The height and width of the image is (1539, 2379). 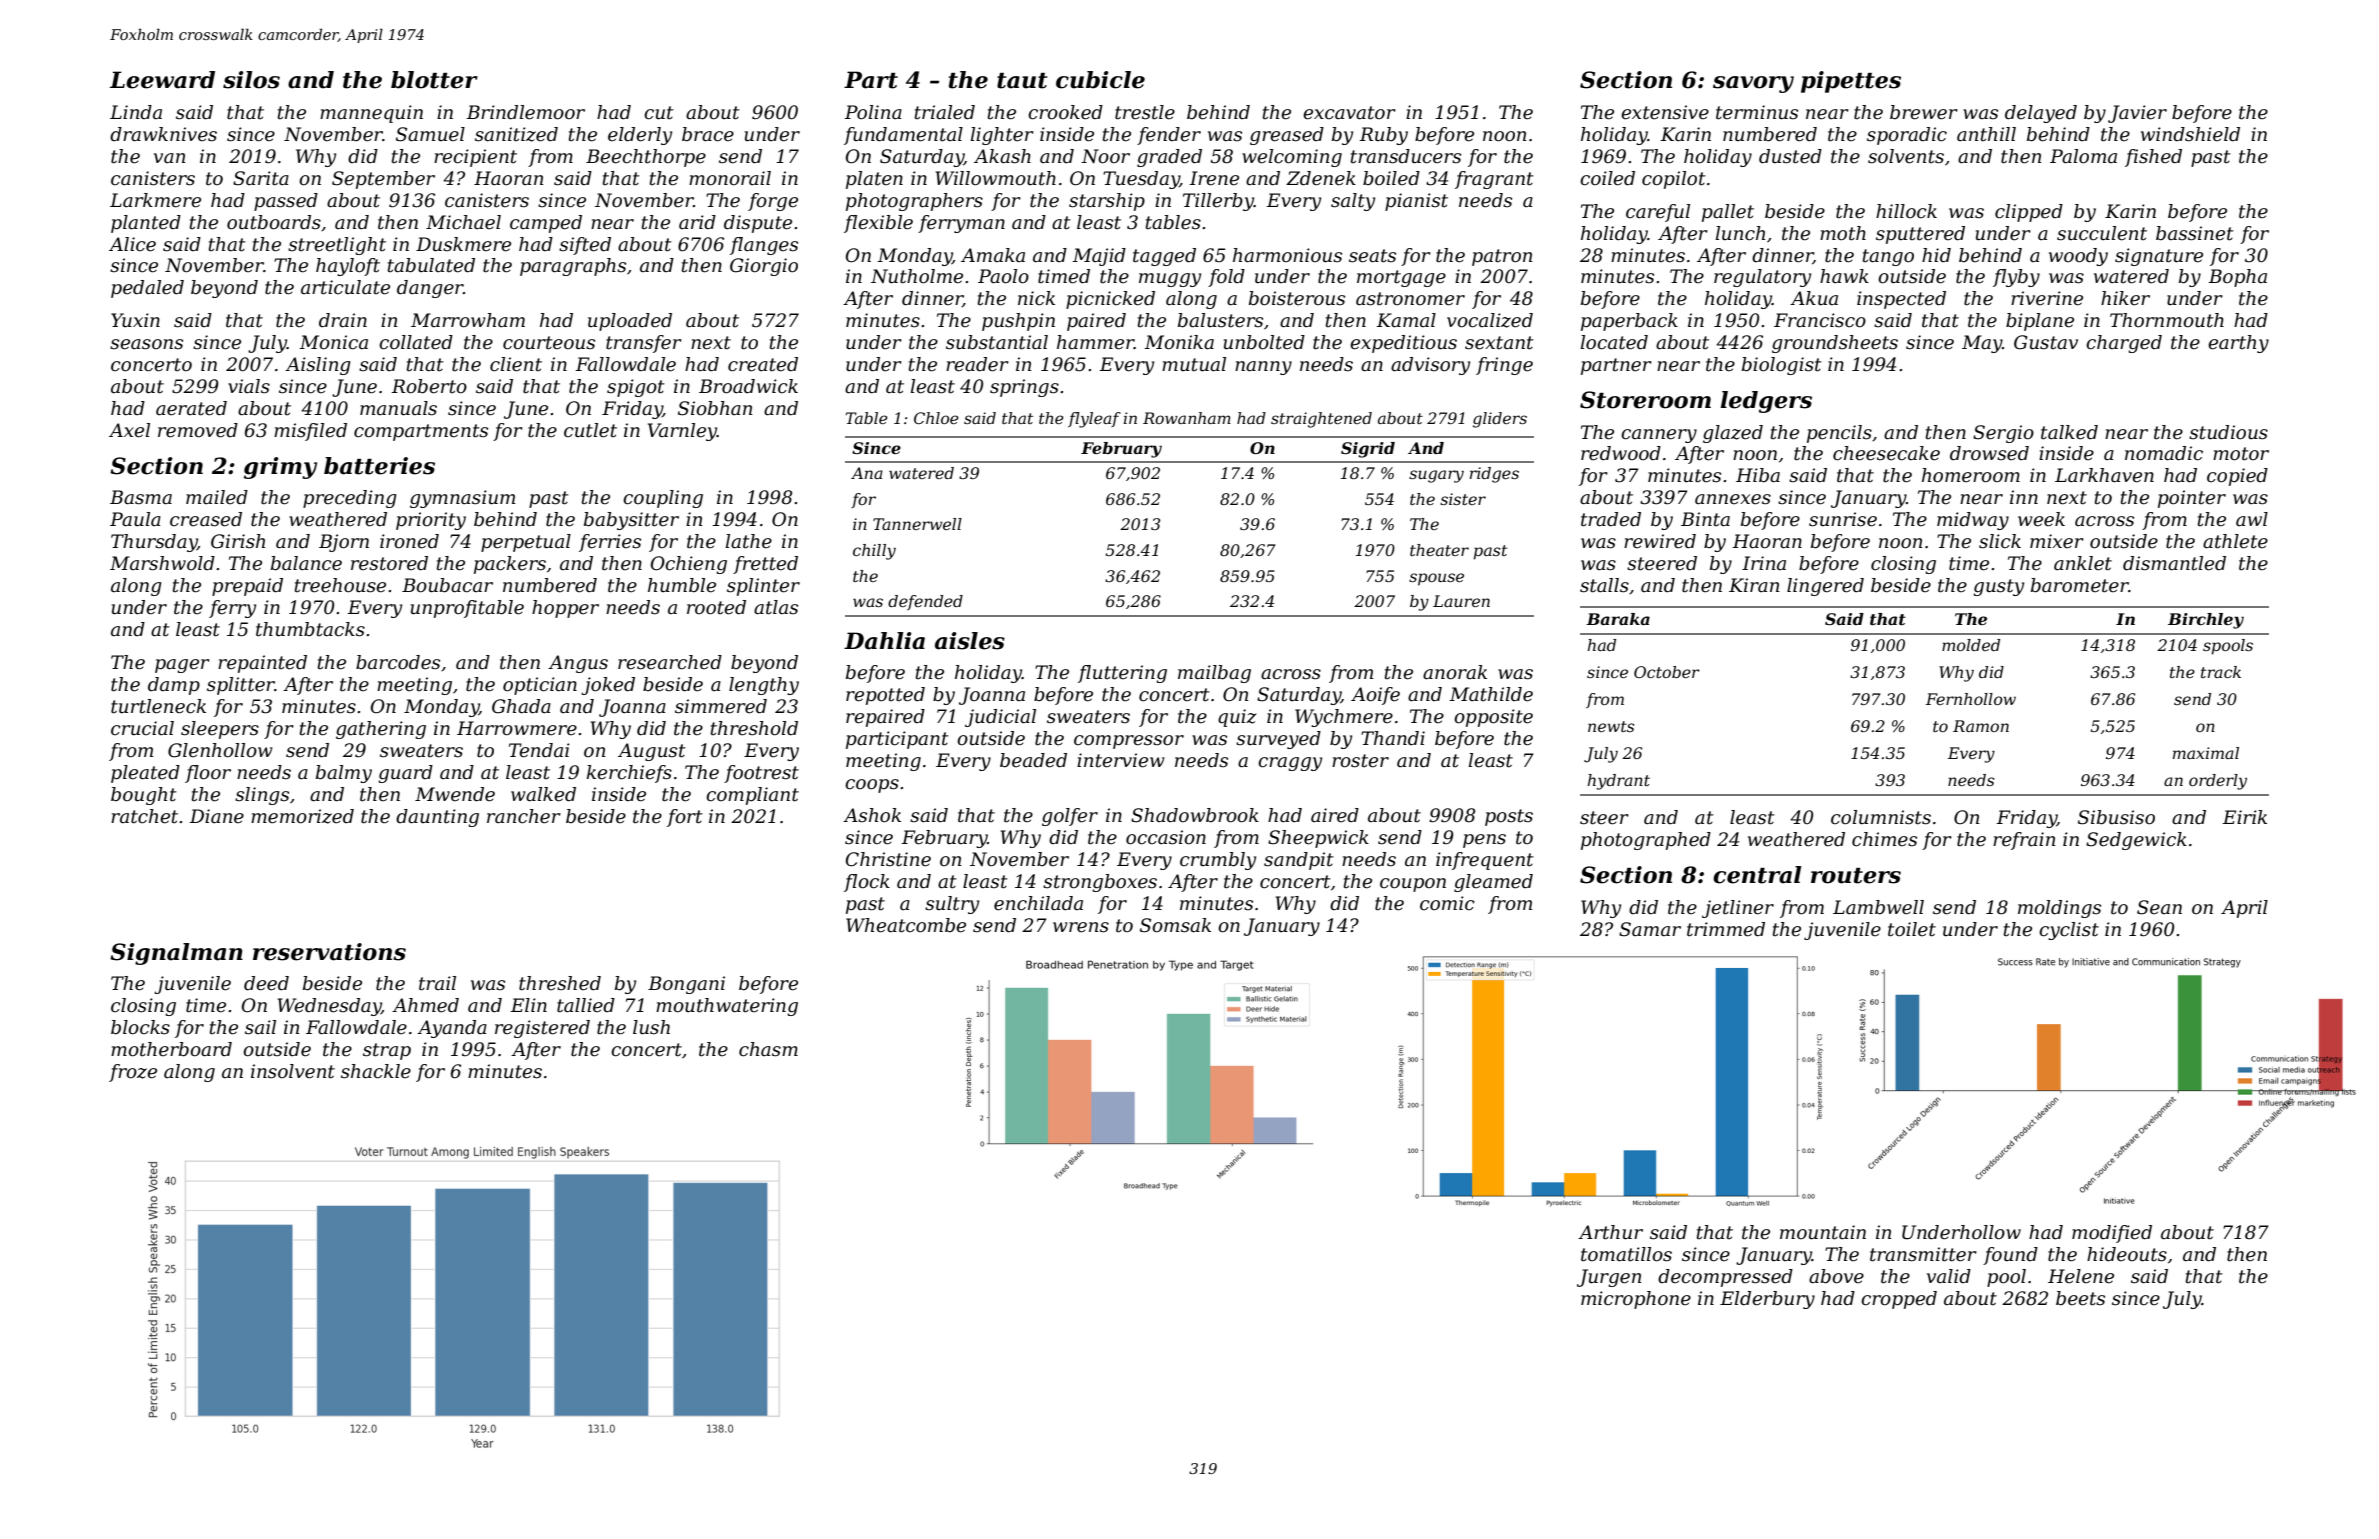 What do you see at coordinates (573, 267) in the image?
I see `paragraphs` at bounding box center [573, 267].
